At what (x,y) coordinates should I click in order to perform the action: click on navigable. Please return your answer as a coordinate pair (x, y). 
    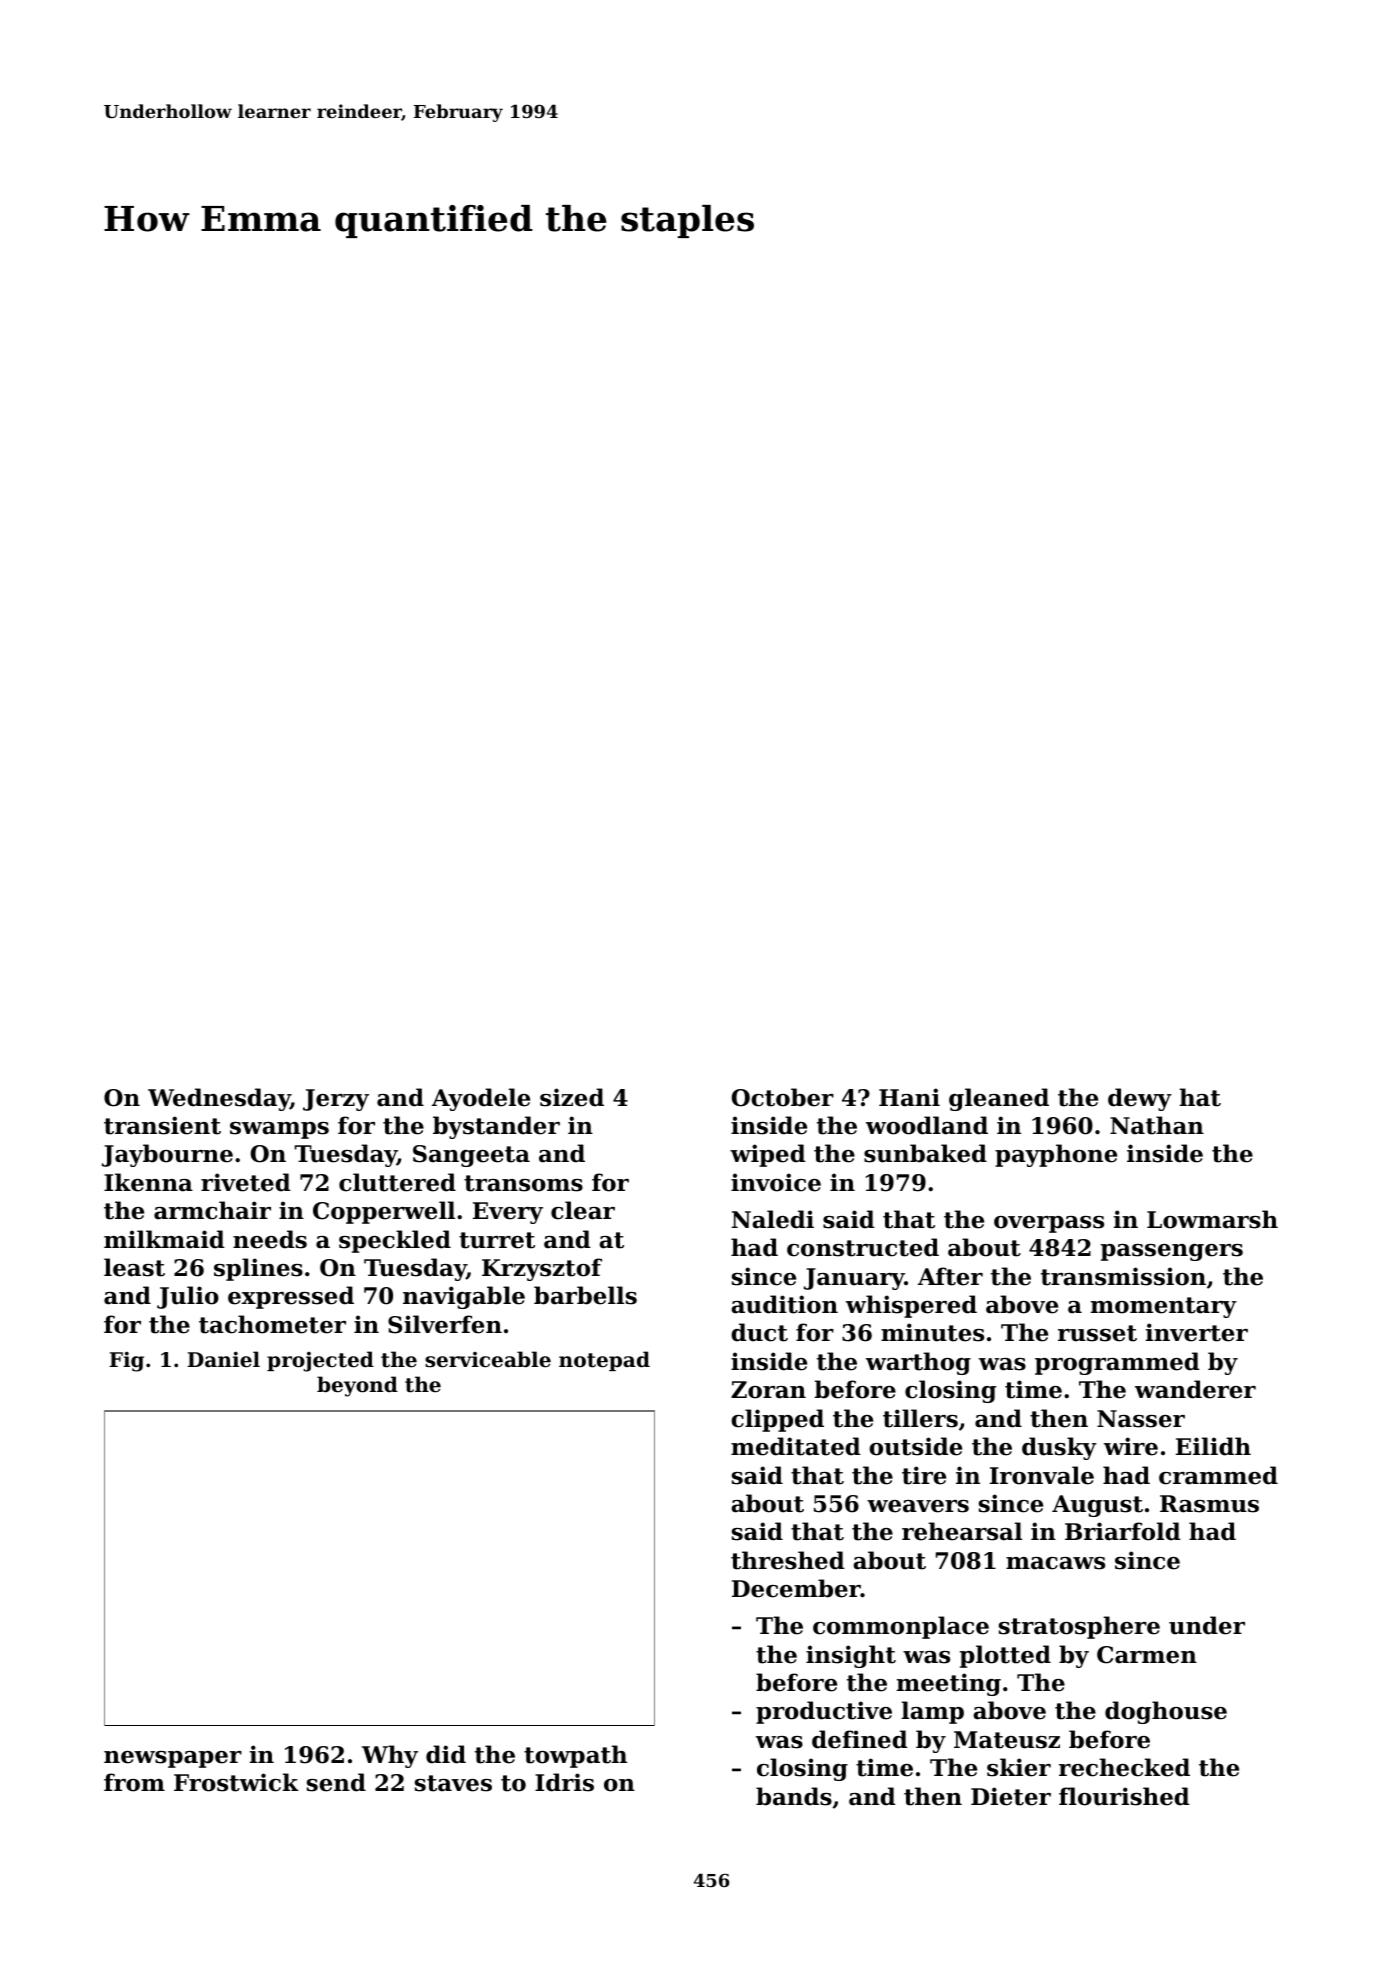
    Looking at the image, I should click on (464, 1297).
